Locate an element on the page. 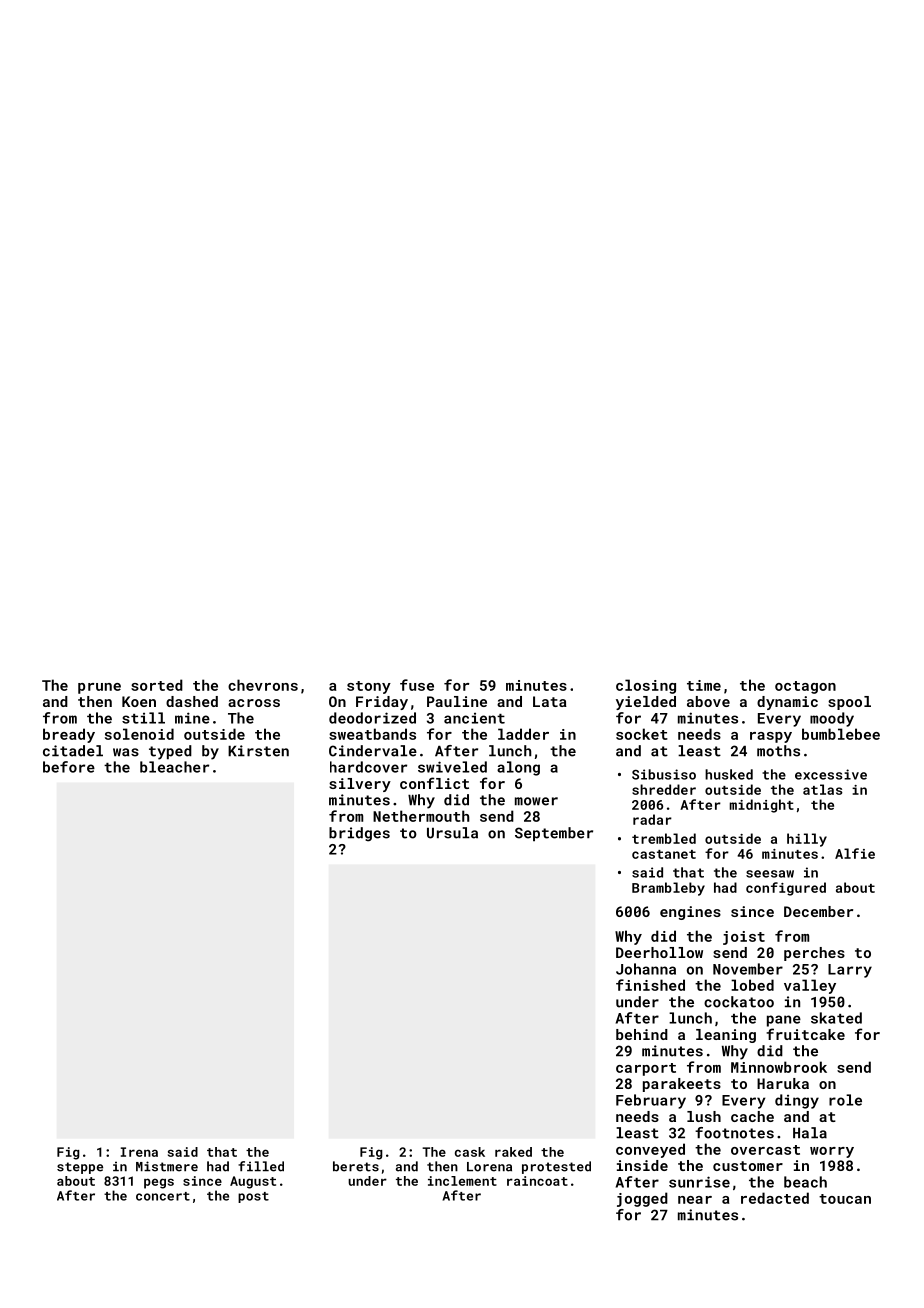 The image size is (924, 1308). prune is located at coordinates (99, 688).
